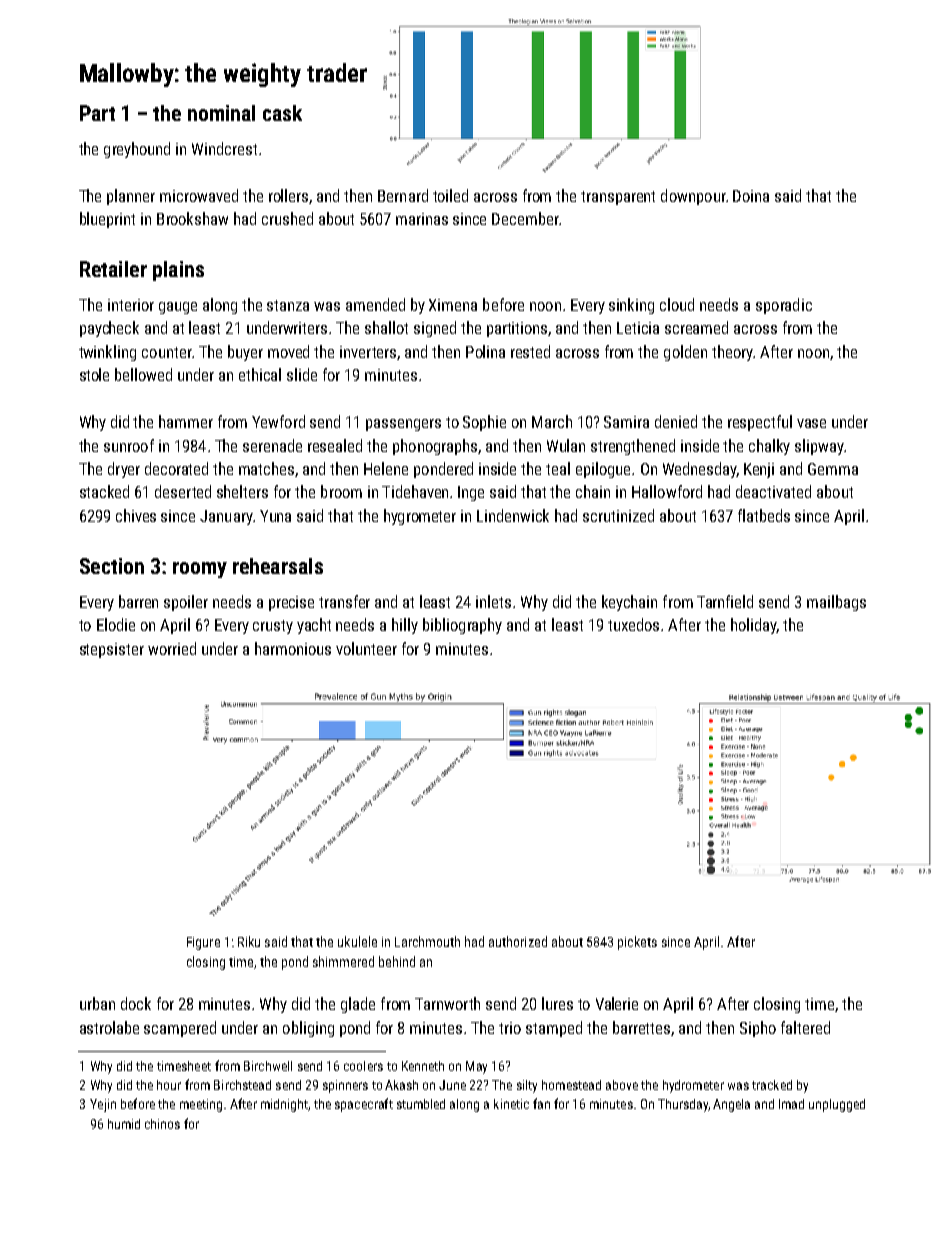  What do you see at coordinates (427, 941) in the page?
I see `Larchmouth` at bounding box center [427, 941].
